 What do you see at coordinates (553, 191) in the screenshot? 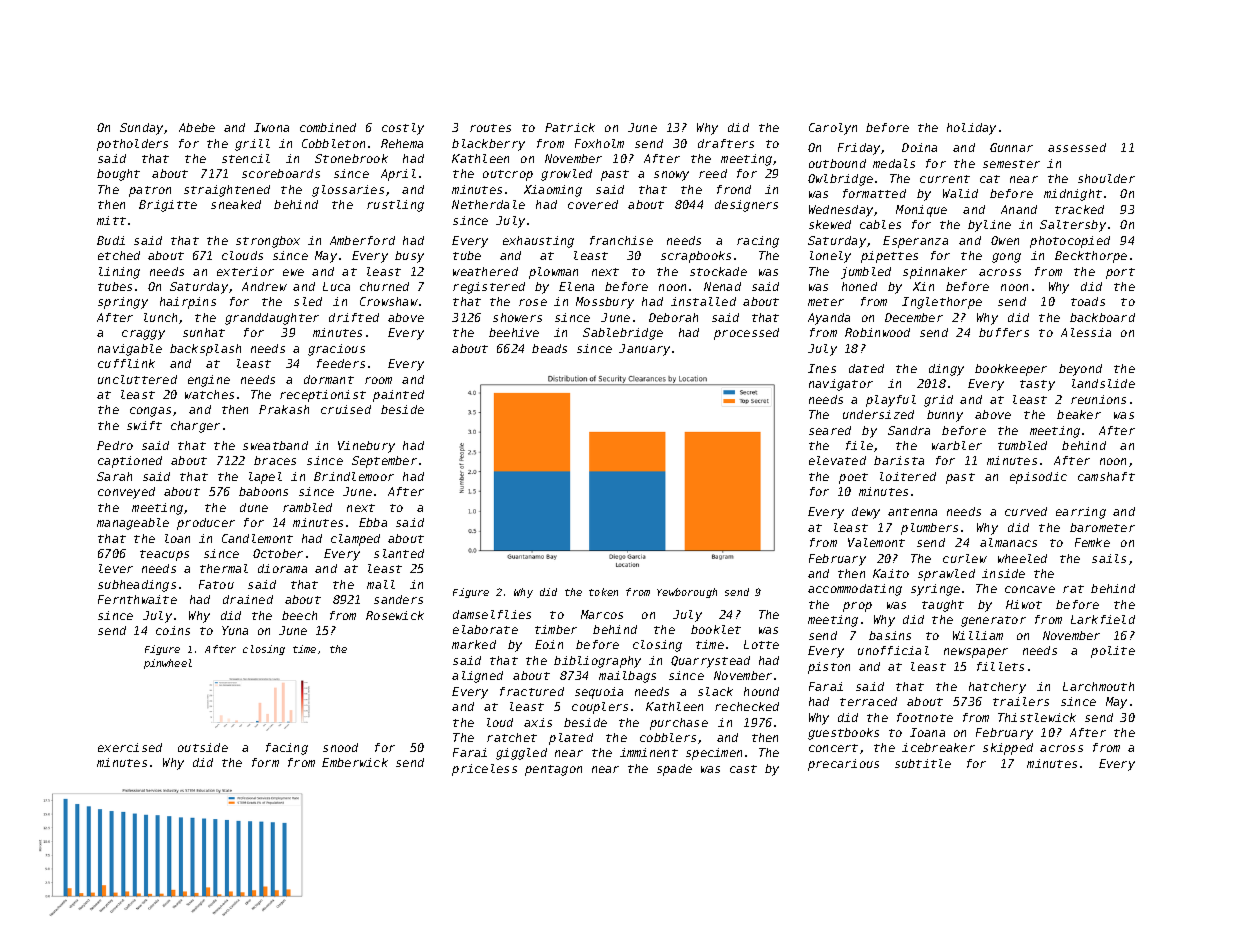
I see `Xiaoming` at bounding box center [553, 191].
